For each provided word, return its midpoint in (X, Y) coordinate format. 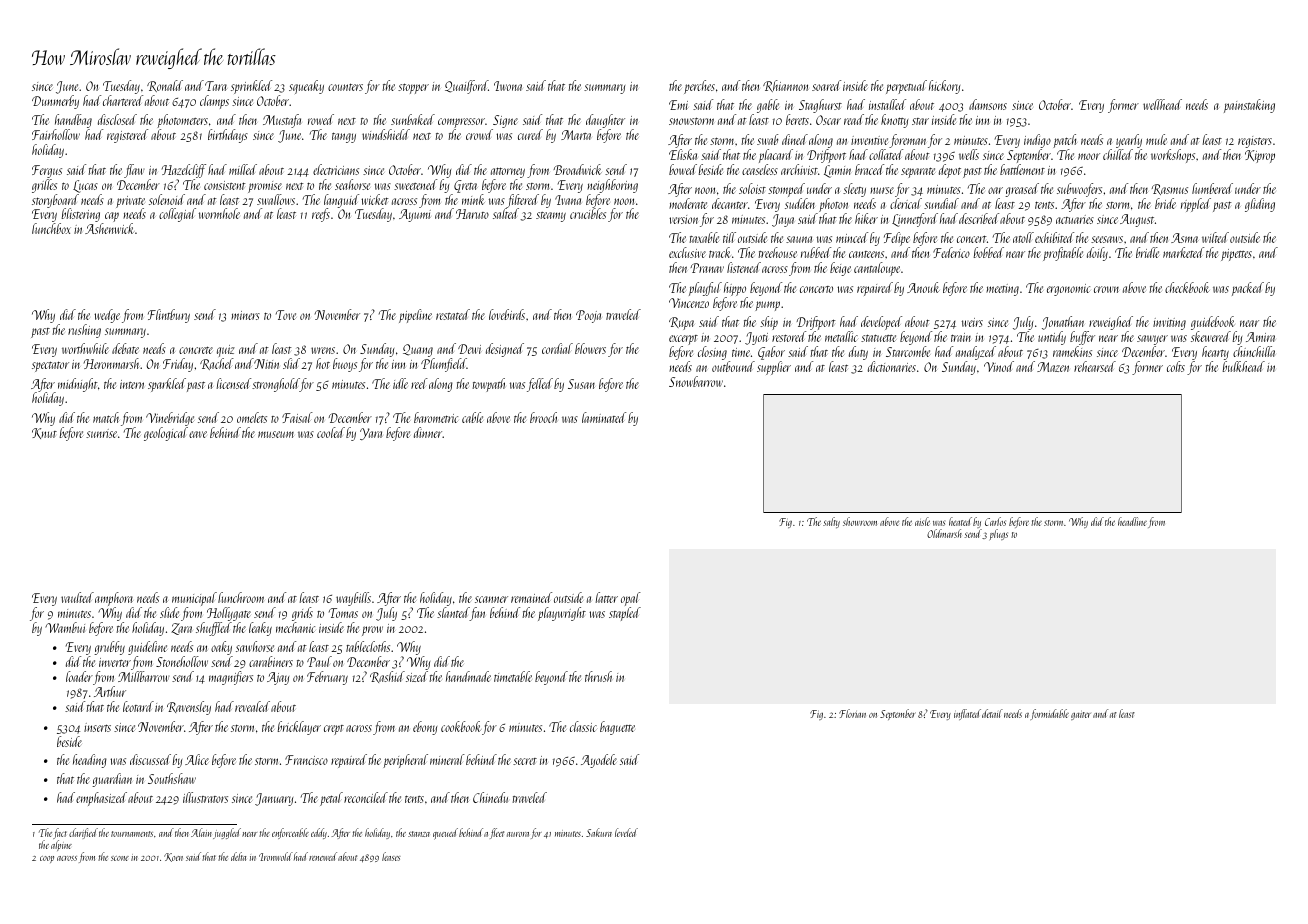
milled (243, 169)
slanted (453, 614)
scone (120, 858)
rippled (1196, 205)
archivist (799, 169)
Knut (44, 433)
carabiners (271, 661)
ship (769, 323)
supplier (774, 368)
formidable (1049, 714)
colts (1176, 366)
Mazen (1053, 367)
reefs (321, 215)
